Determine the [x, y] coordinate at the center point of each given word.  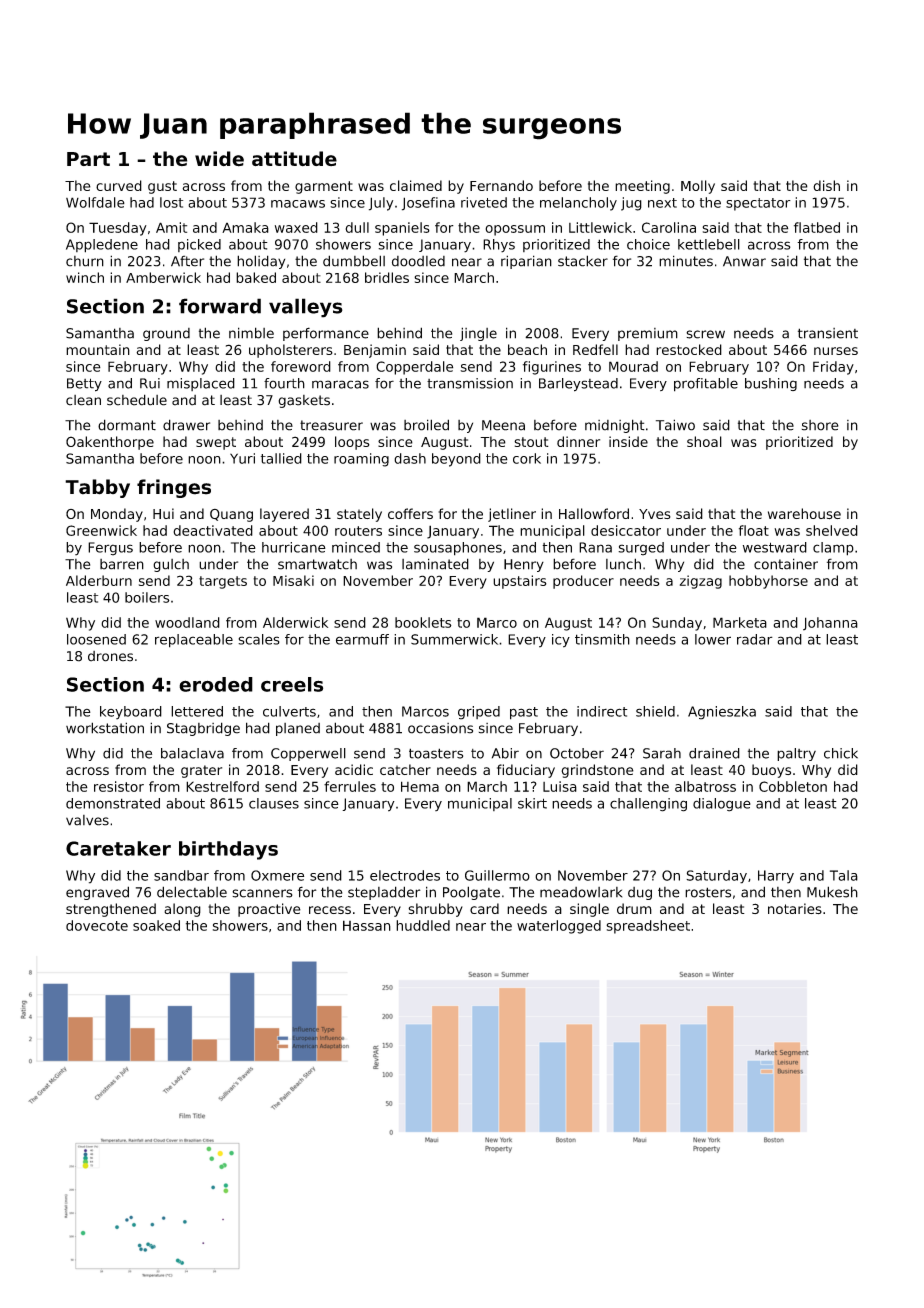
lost [171, 202]
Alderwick [295, 622]
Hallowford [594, 513]
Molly [698, 187]
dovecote [97, 925]
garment [324, 187]
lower [713, 639]
